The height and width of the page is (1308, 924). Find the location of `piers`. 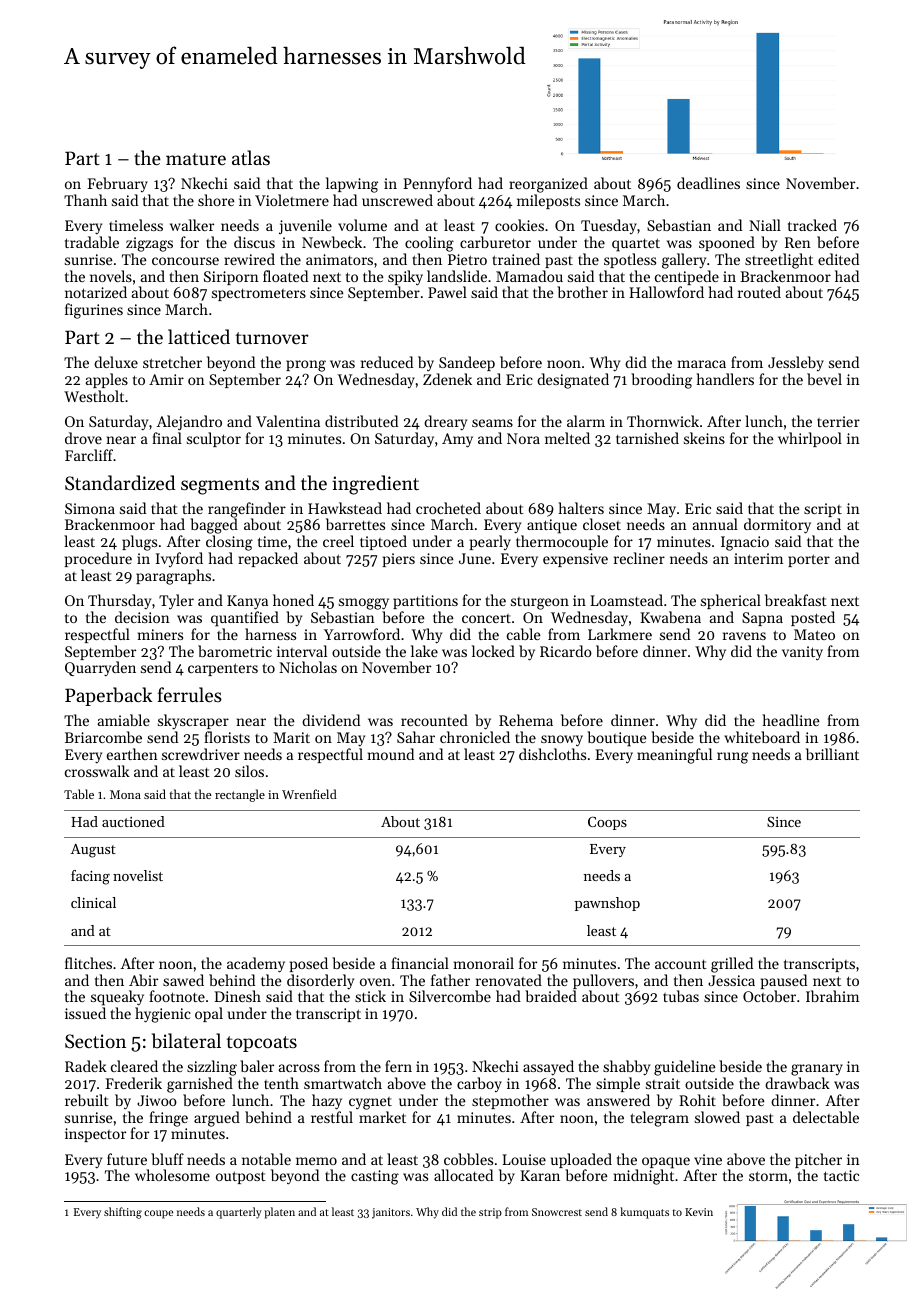

piers is located at coordinates (399, 560).
